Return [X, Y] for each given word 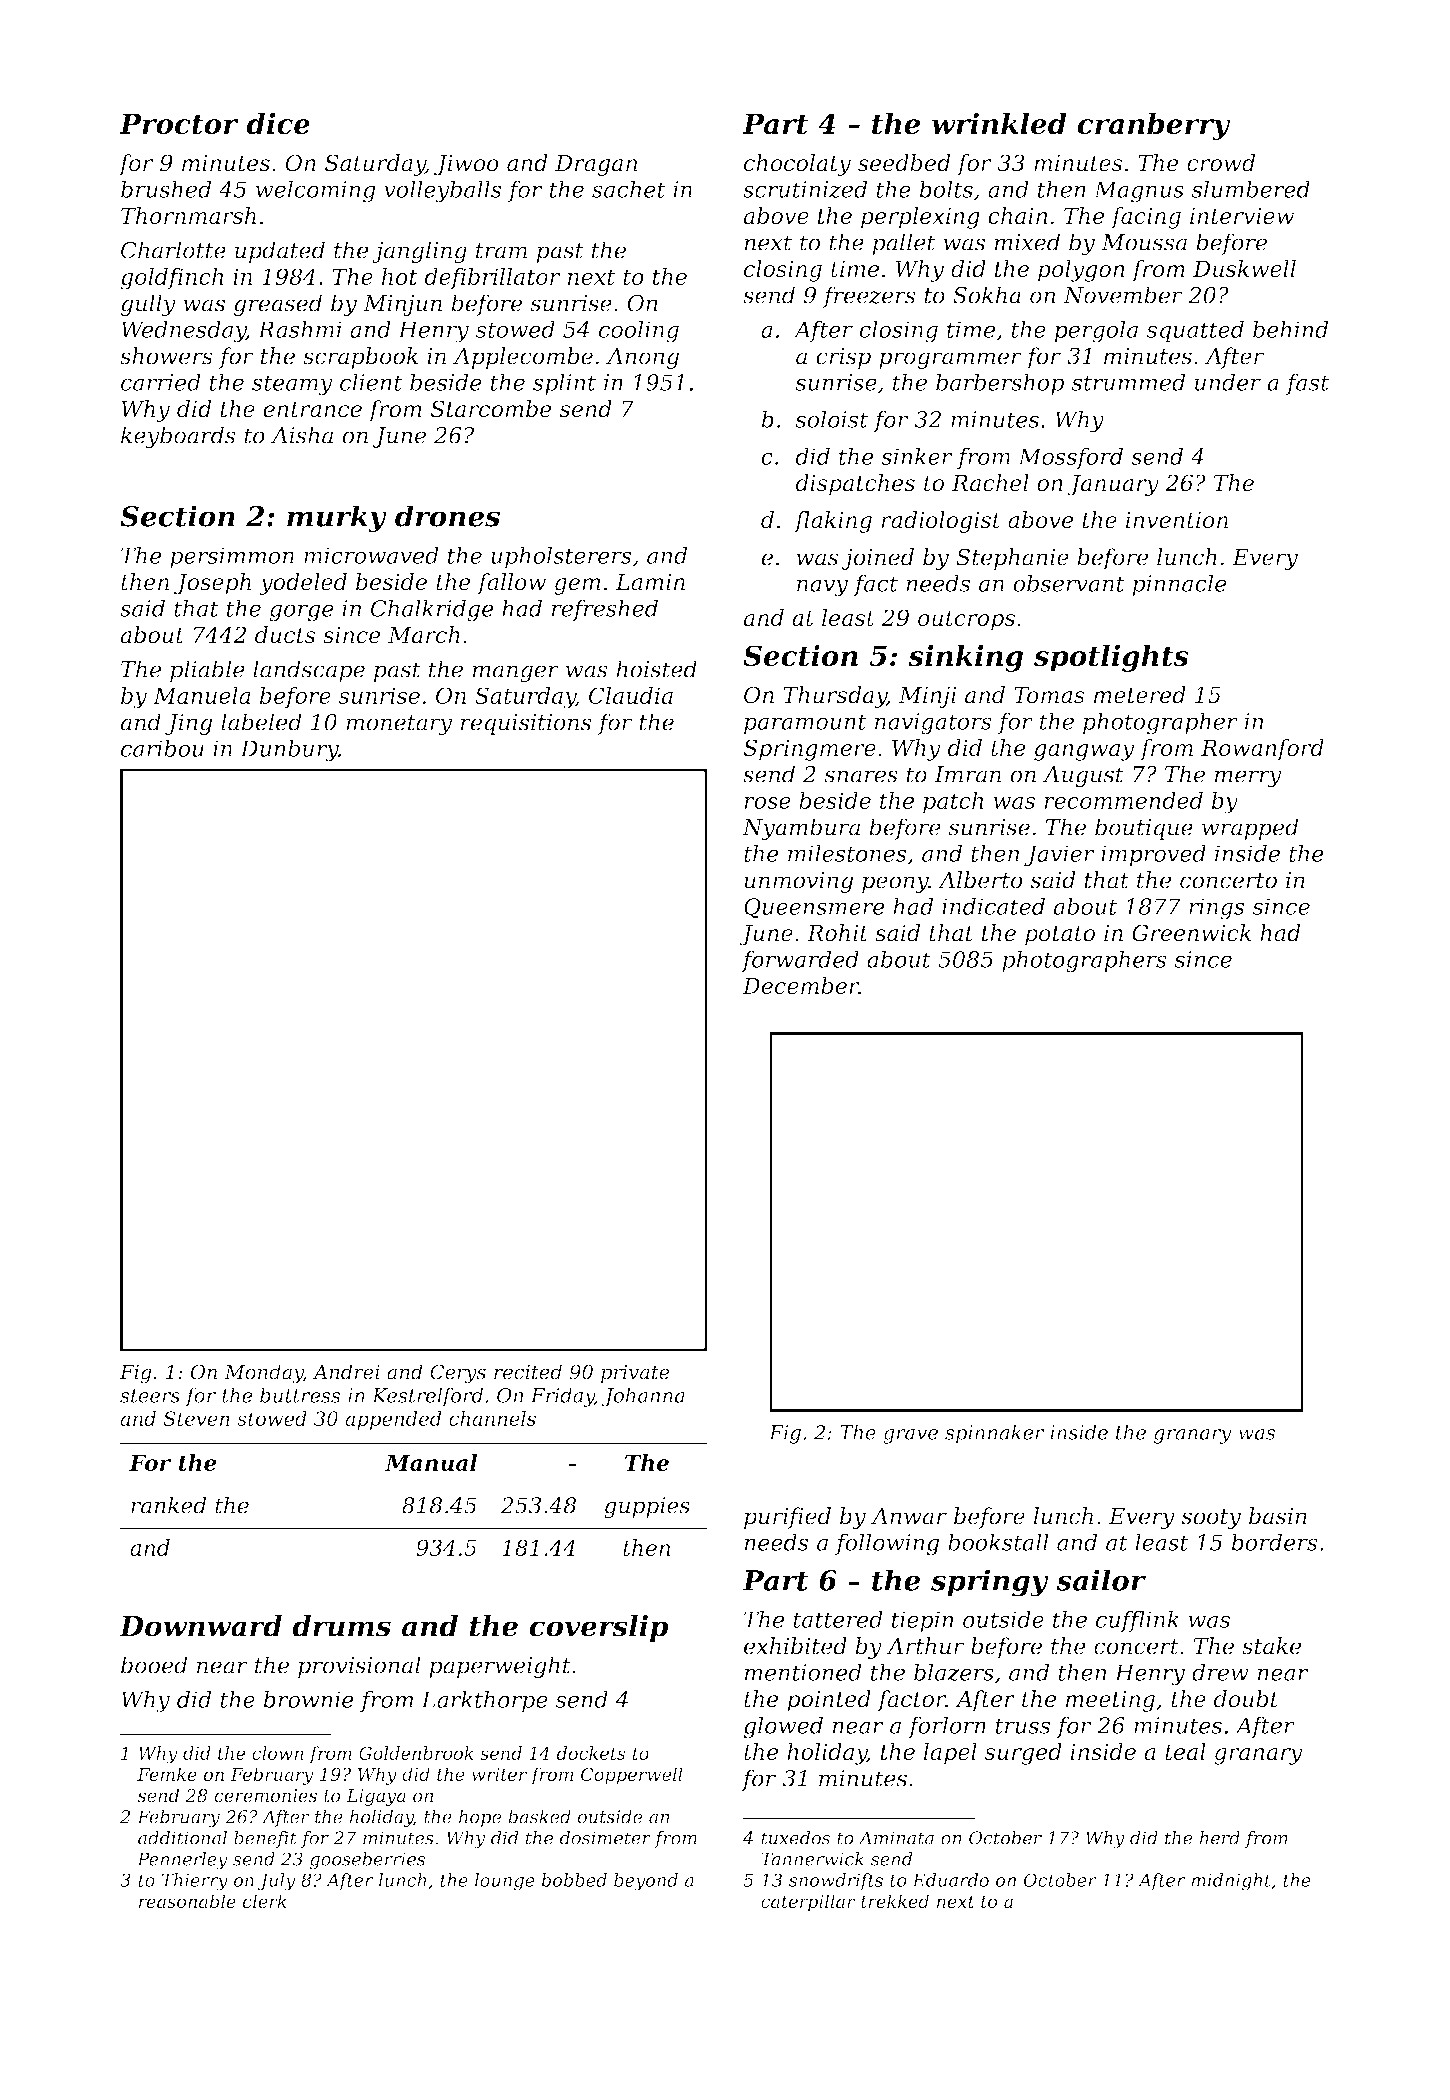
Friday [562, 1397]
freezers [869, 297]
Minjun [402, 305]
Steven [196, 1418]
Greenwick [1191, 933]
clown [278, 1753]
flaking [833, 522]
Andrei [346, 1372]
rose [767, 803]
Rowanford [1262, 750]
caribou [162, 748]
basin [1278, 1516]
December [800, 985]
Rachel [990, 483]
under [1228, 382]
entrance [312, 410]
